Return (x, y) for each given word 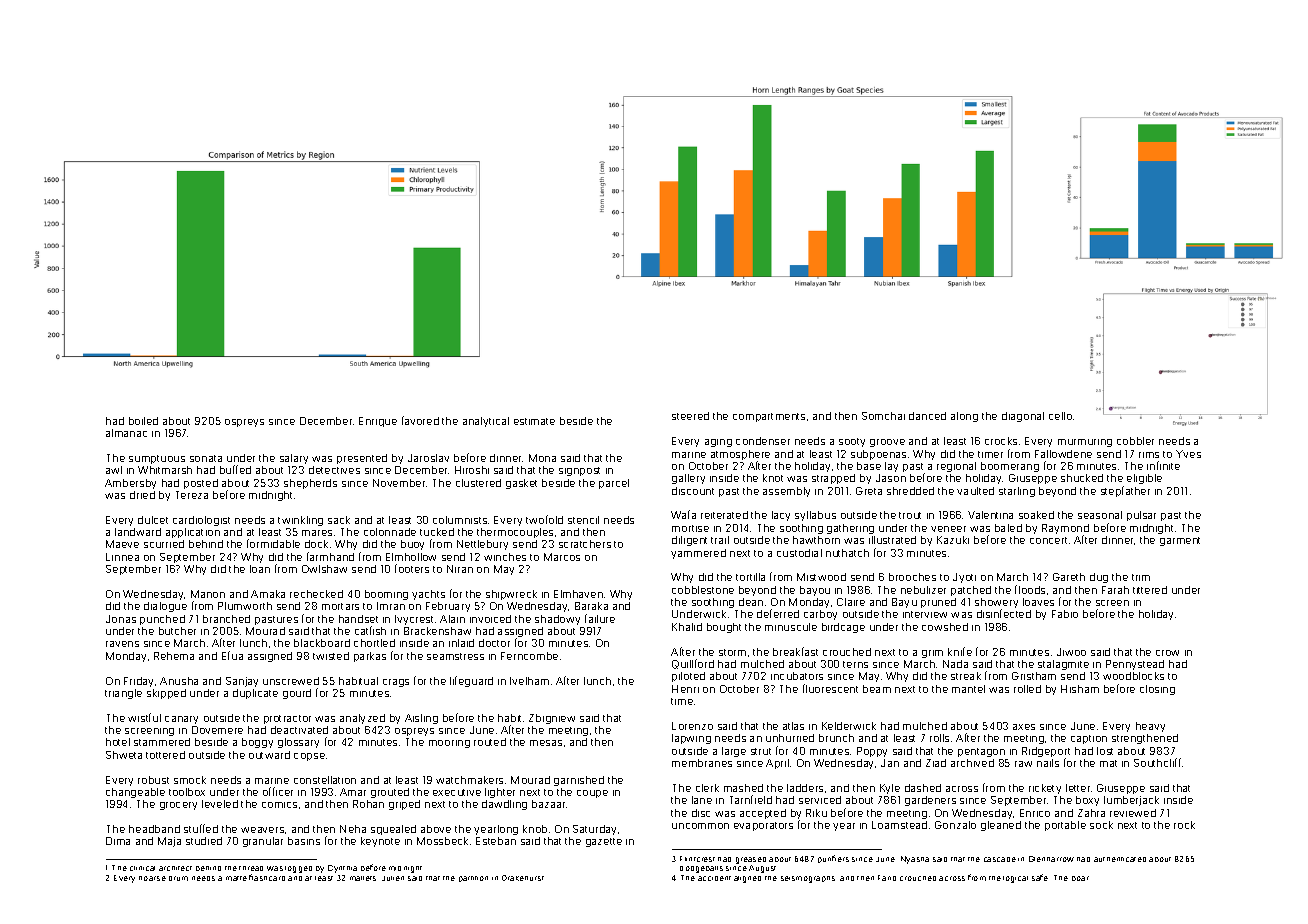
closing (1157, 690)
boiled (143, 421)
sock (1101, 825)
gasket (521, 484)
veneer (948, 529)
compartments (769, 417)
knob (535, 829)
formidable (273, 543)
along (964, 417)
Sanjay (242, 682)
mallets (363, 878)
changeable (135, 793)
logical (1015, 879)
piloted (688, 677)
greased (751, 860)
